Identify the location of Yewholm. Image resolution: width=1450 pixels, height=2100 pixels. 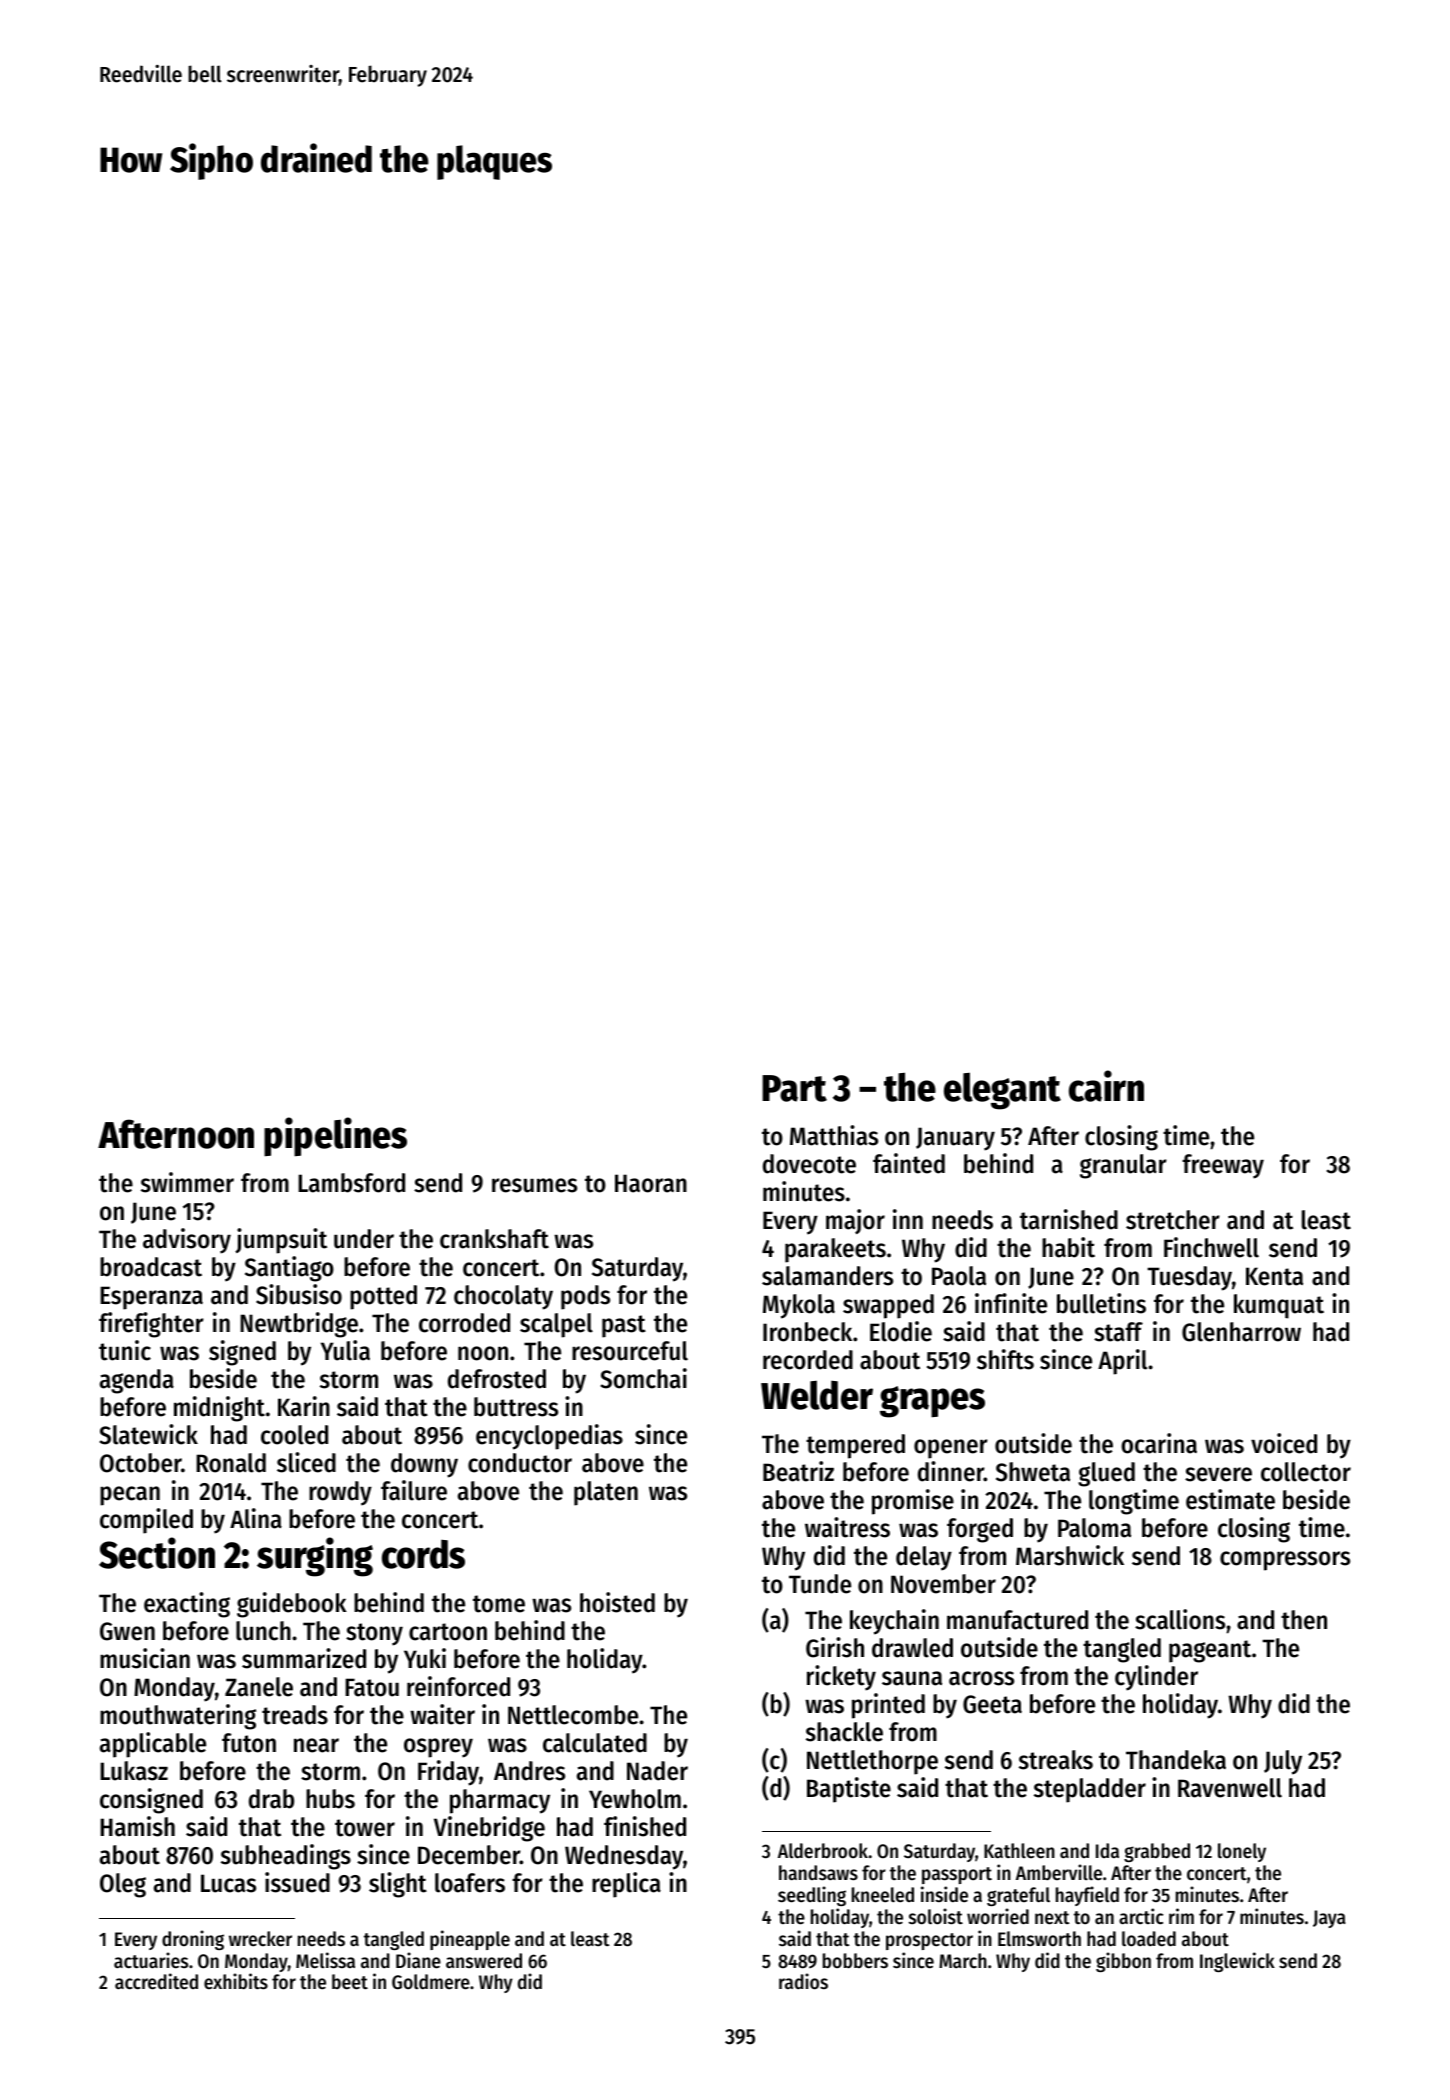
(635, 1799).
